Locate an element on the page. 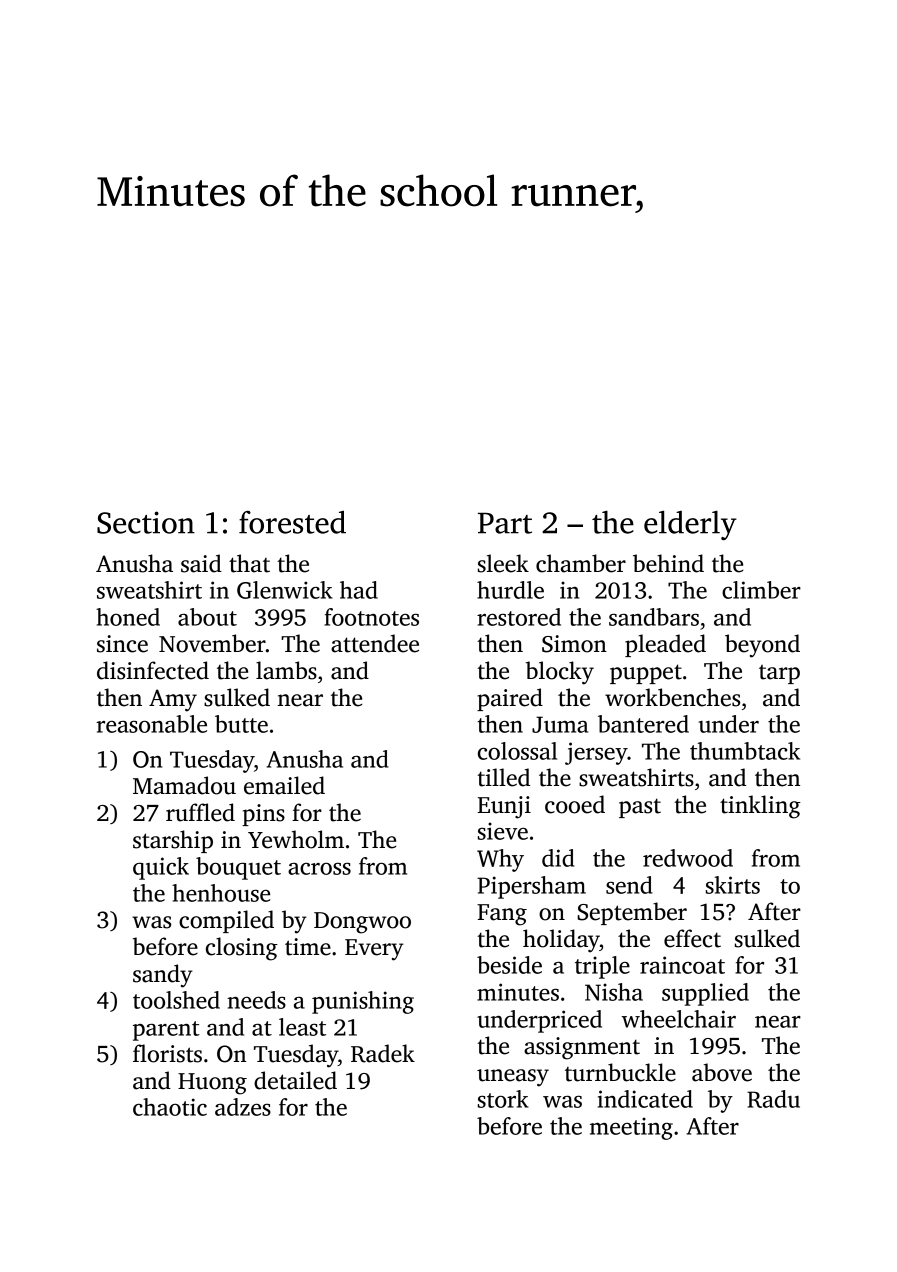 This page has width=897, height=1272. sandy is located at coordinates (163, 976).
